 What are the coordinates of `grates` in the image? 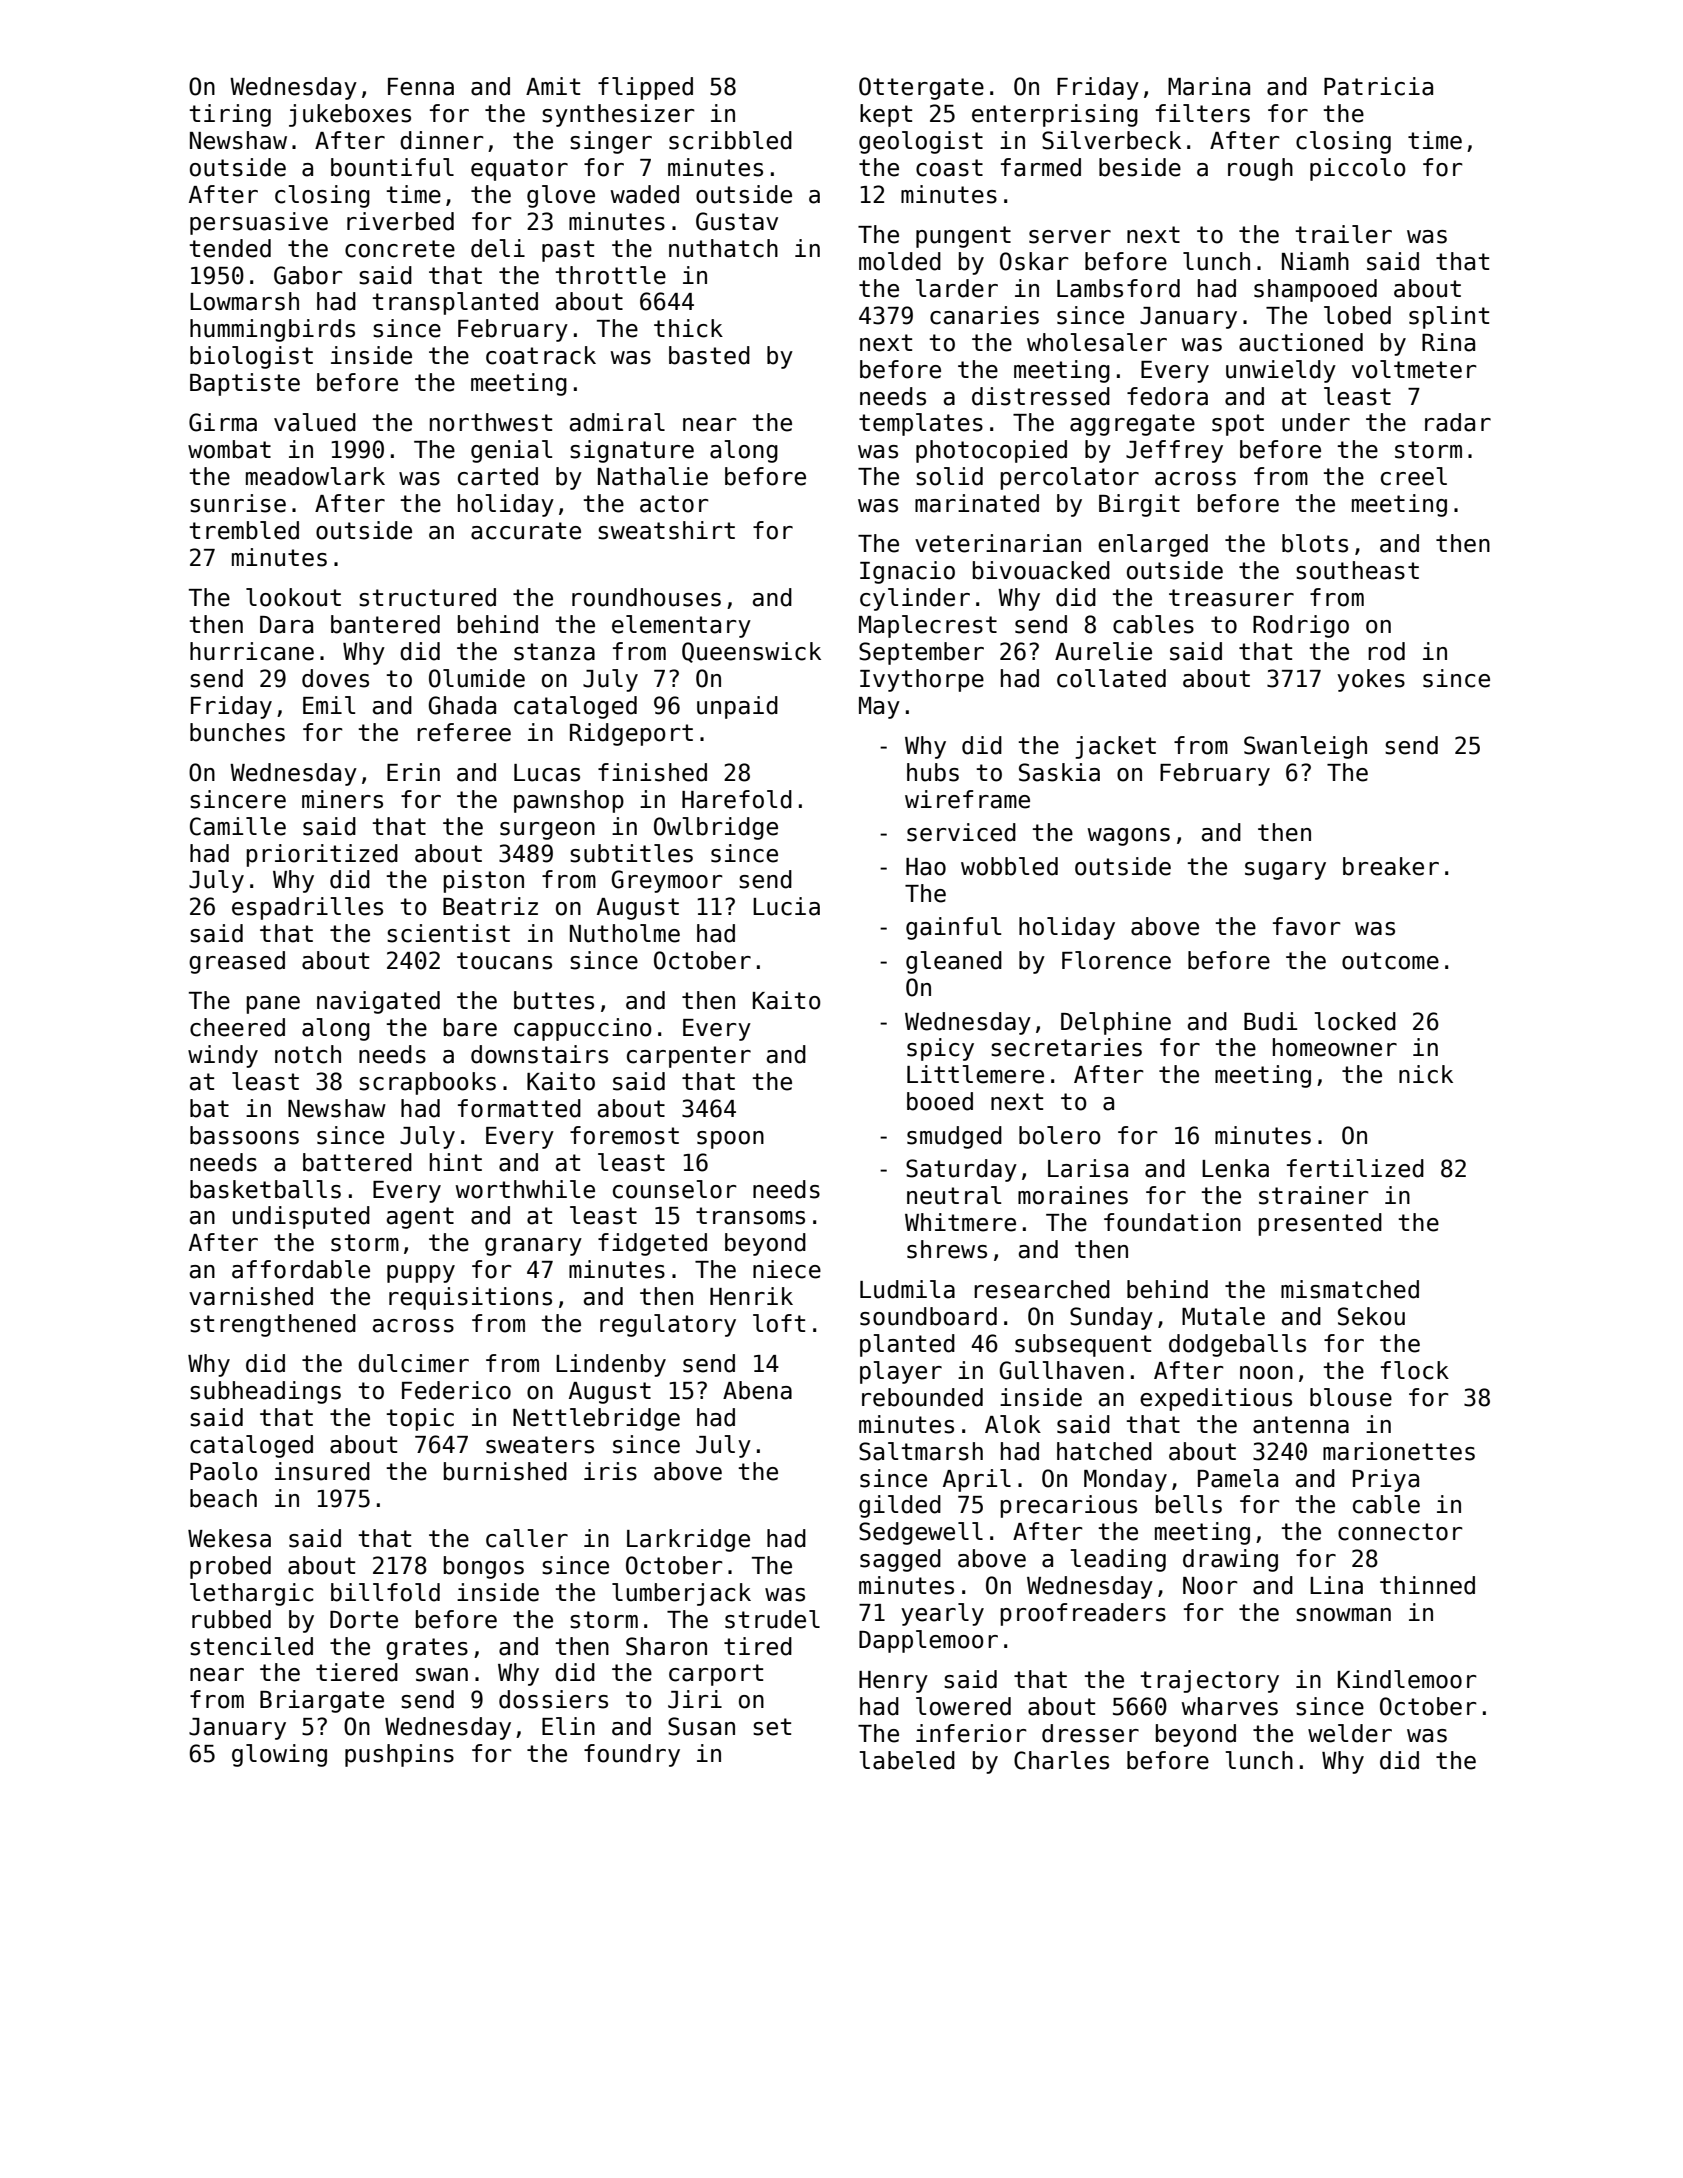 It's located at (427, 1649).
